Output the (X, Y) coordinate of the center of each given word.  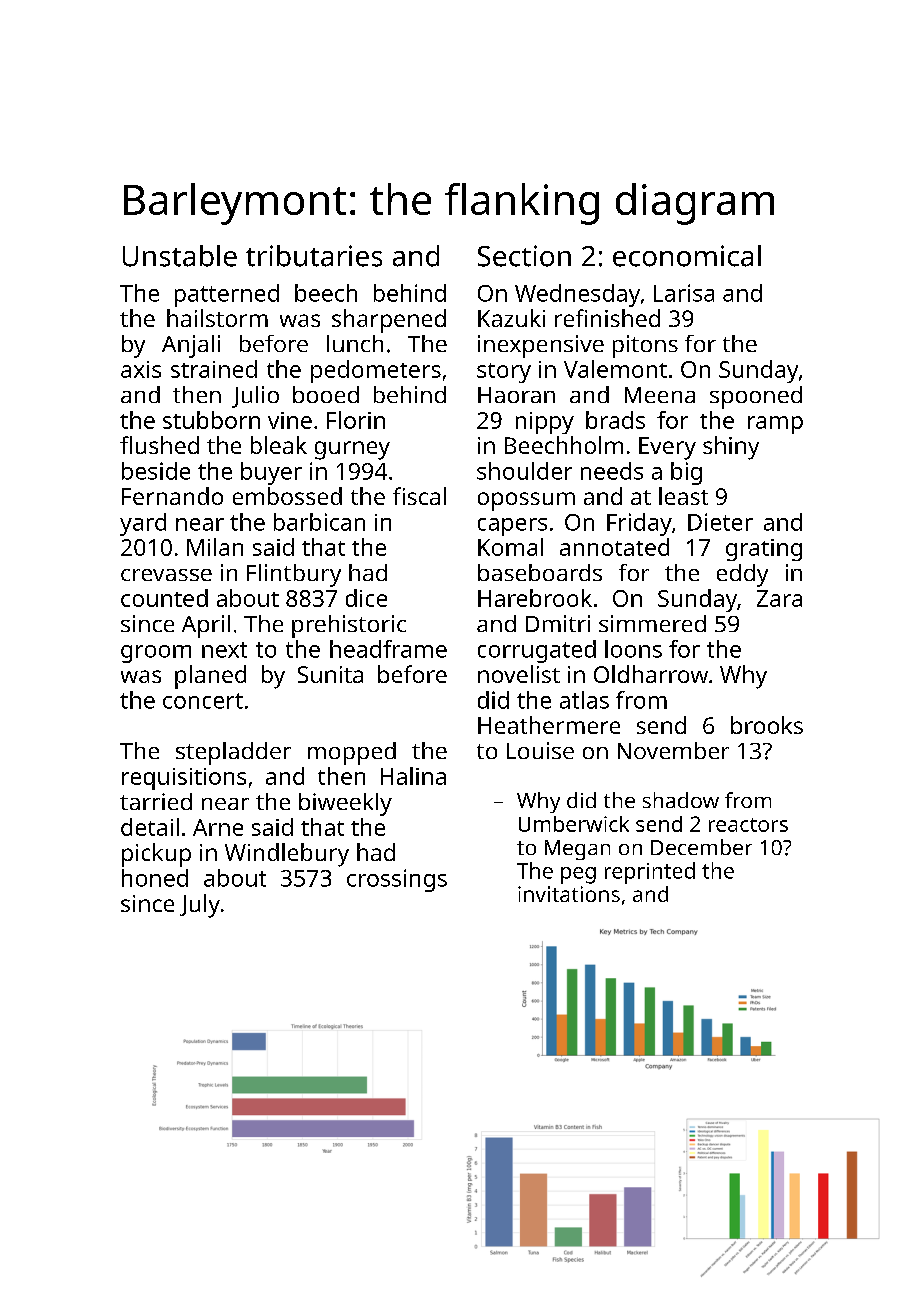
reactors (748, 825)
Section (524, 256)
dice (366, 598)
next (224, 650)
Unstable (180, 256)
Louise (540, 750)
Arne (218, 827)
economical (687, 256)
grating (764, 550)
